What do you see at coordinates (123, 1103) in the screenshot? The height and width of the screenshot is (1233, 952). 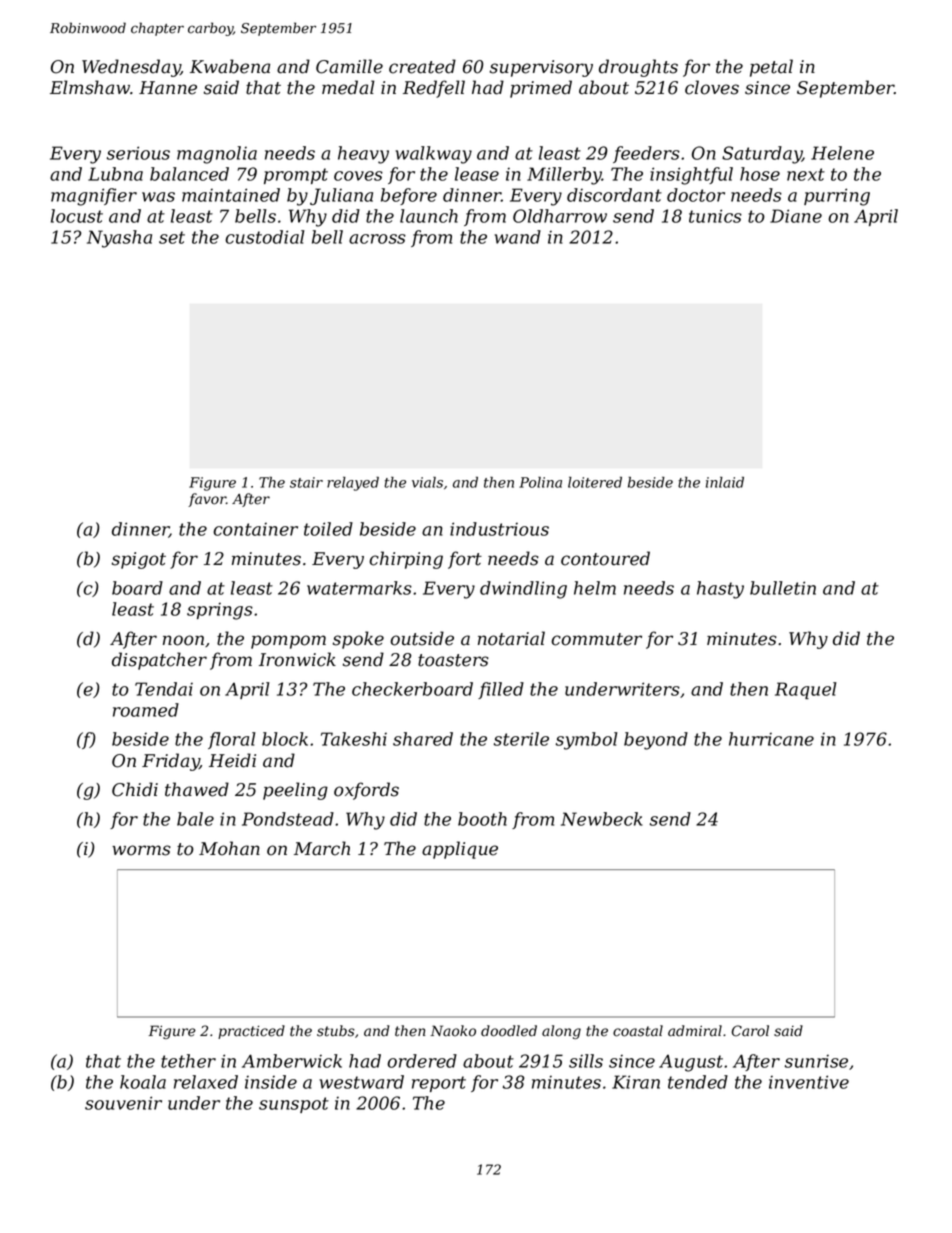 I see `souvenir` at bounding box center [123, 1103].
